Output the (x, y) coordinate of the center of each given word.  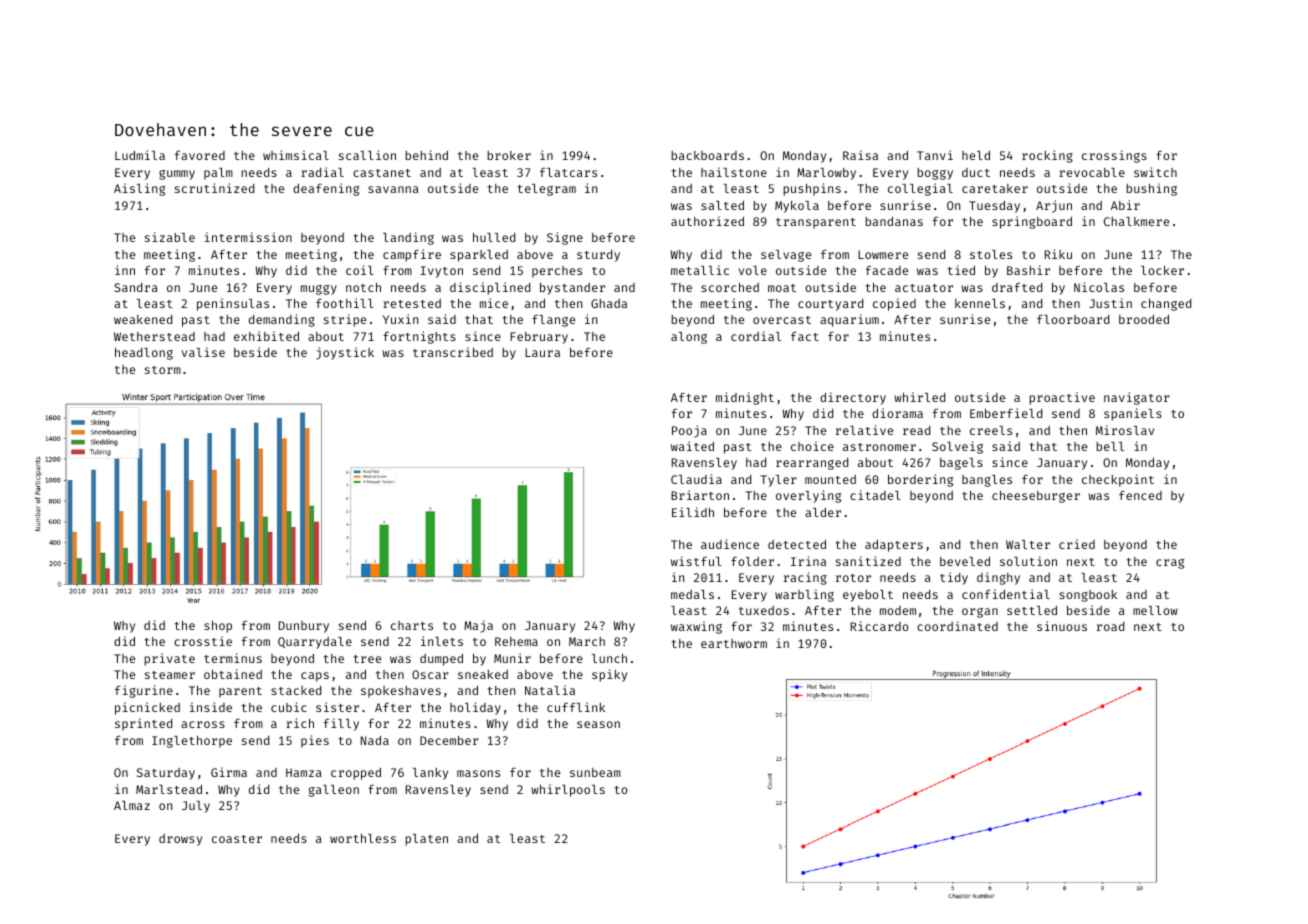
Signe (565, 238)
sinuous (1062, 626)
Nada (375, 740)
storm (163, 370)
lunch (609, 658)
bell (1110, 446)
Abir (1125, 205)
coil (360, 270)
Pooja (689, 431)
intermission (248, 237)
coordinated (957, 626)
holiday (475, 708)
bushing (1151, 189)
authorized (707, 221)
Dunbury (304, 627)
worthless (363, 838)
